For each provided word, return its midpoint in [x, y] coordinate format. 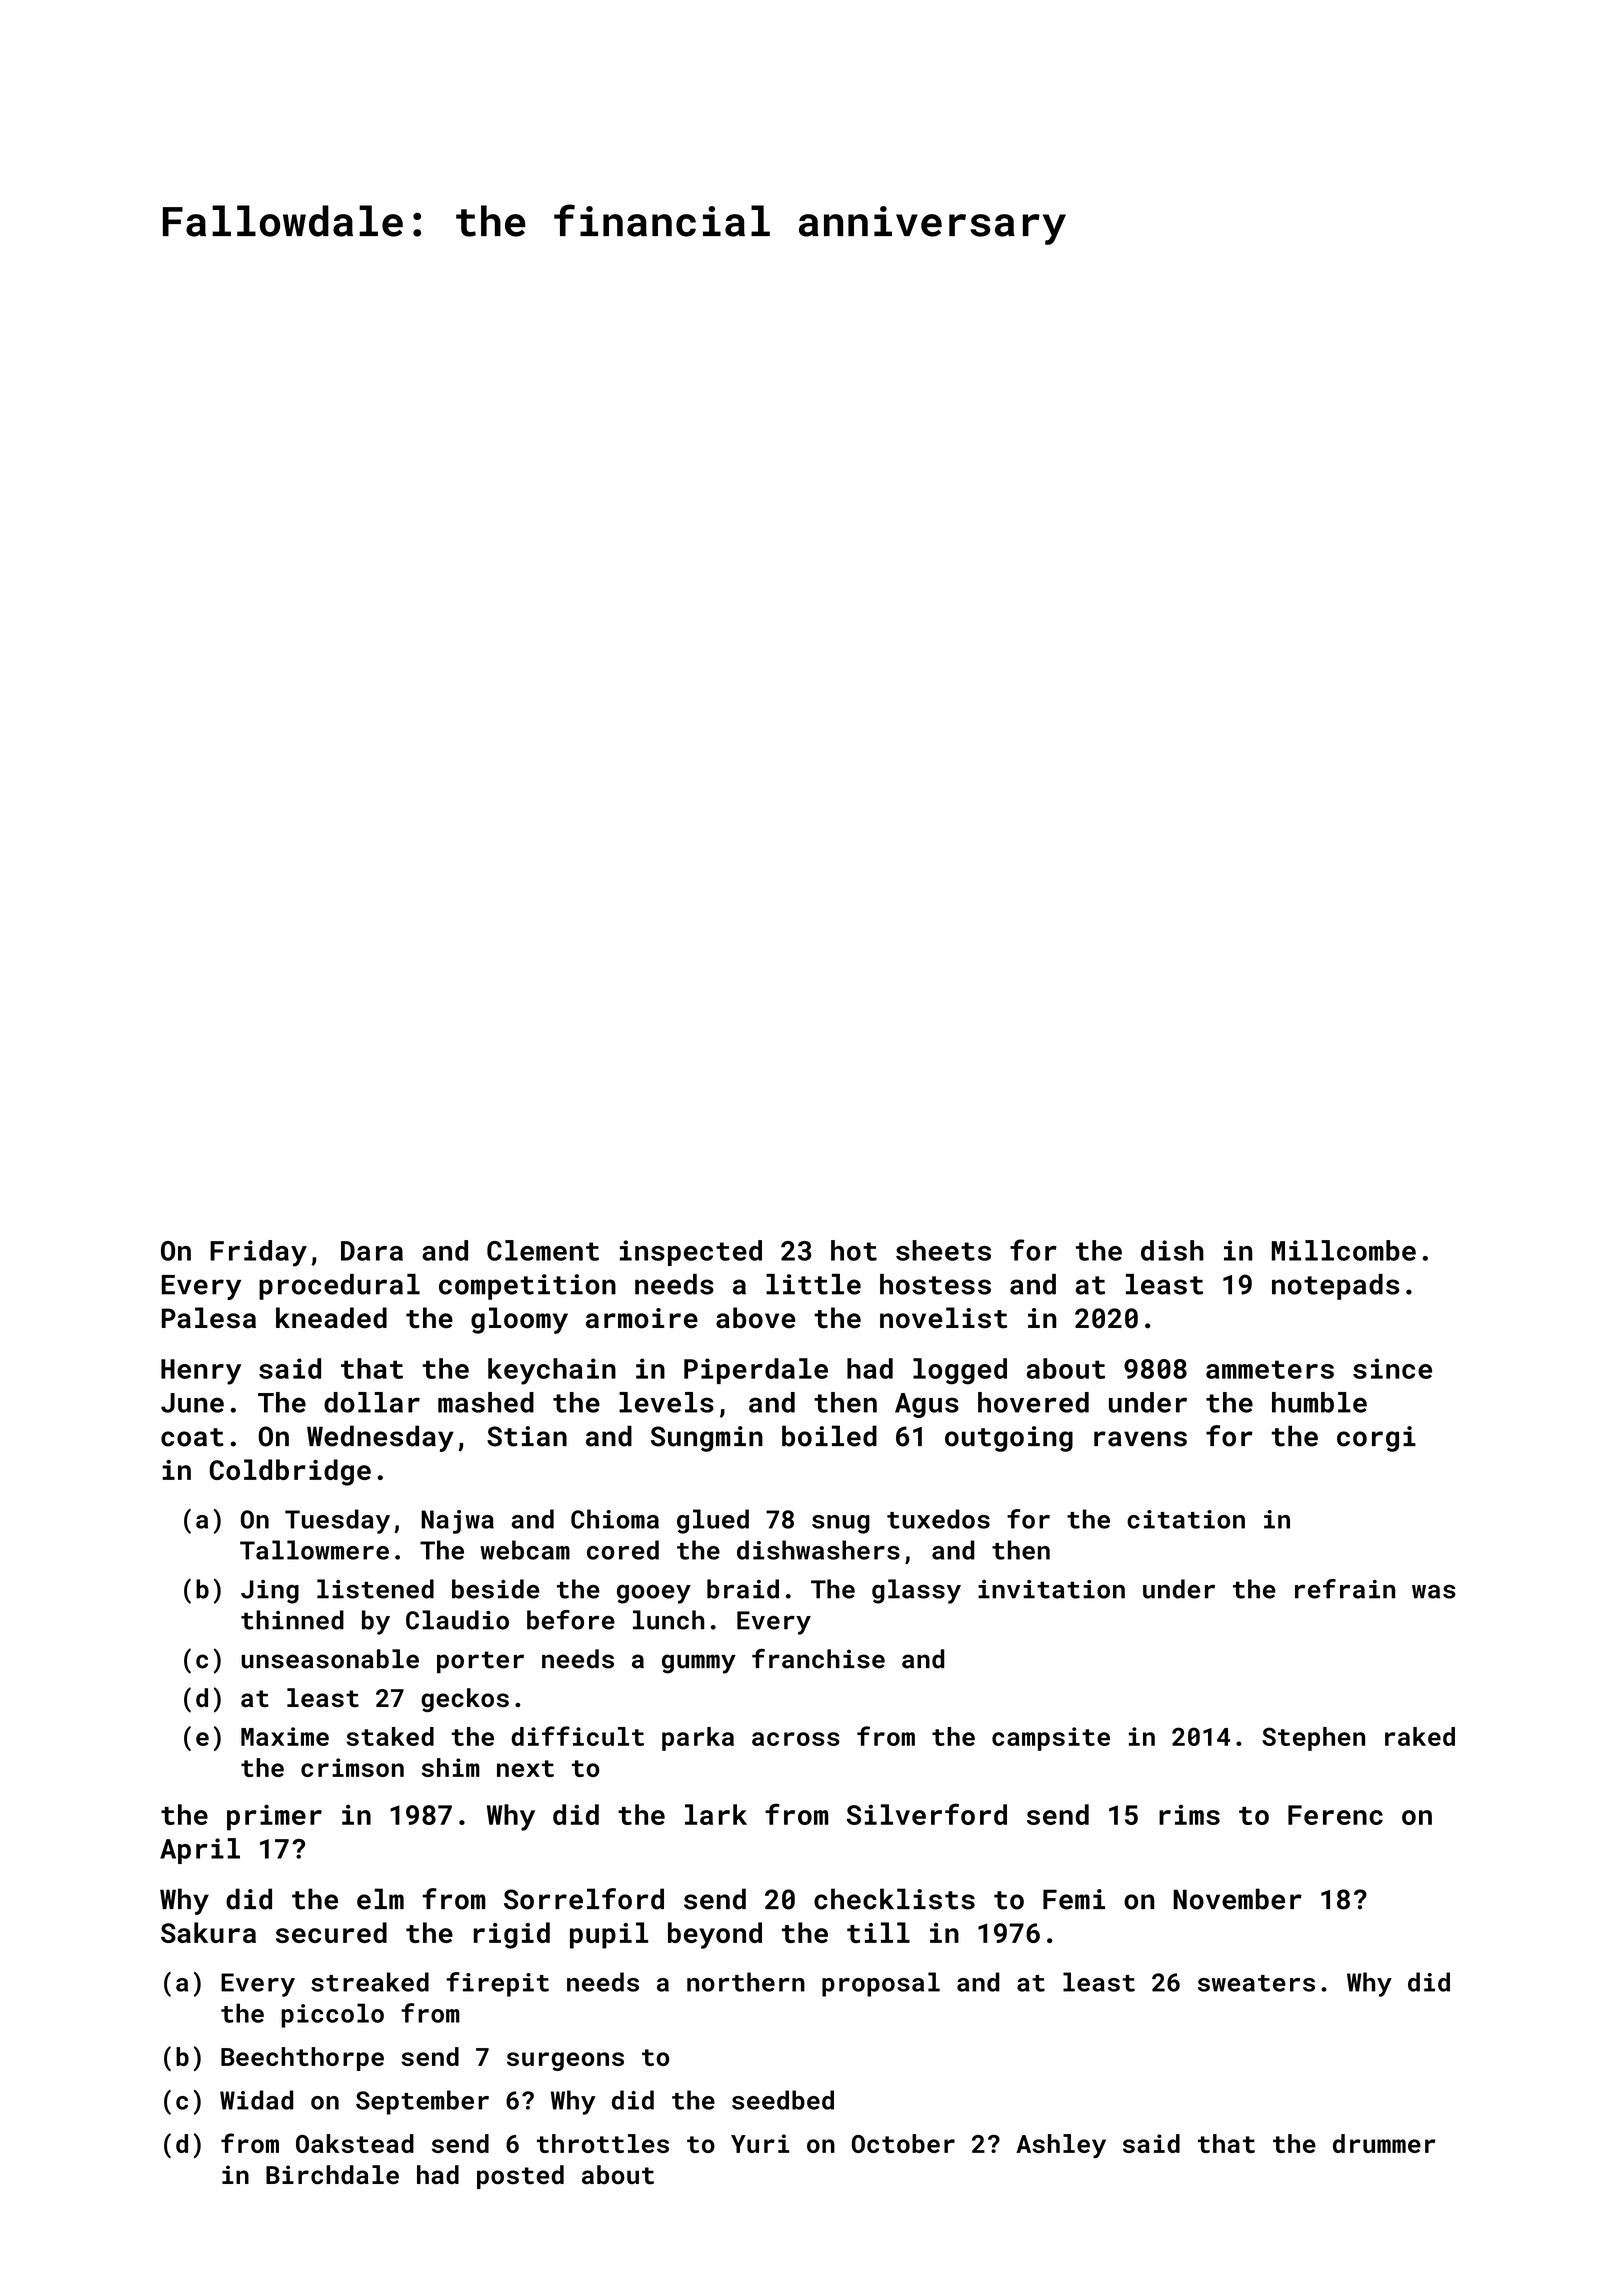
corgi [1376, 1439]
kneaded [331, 1318]
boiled [829, 1436]
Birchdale [332, 2175]
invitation [1051, 1589]
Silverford [927, 1814]
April [200, 1851]
